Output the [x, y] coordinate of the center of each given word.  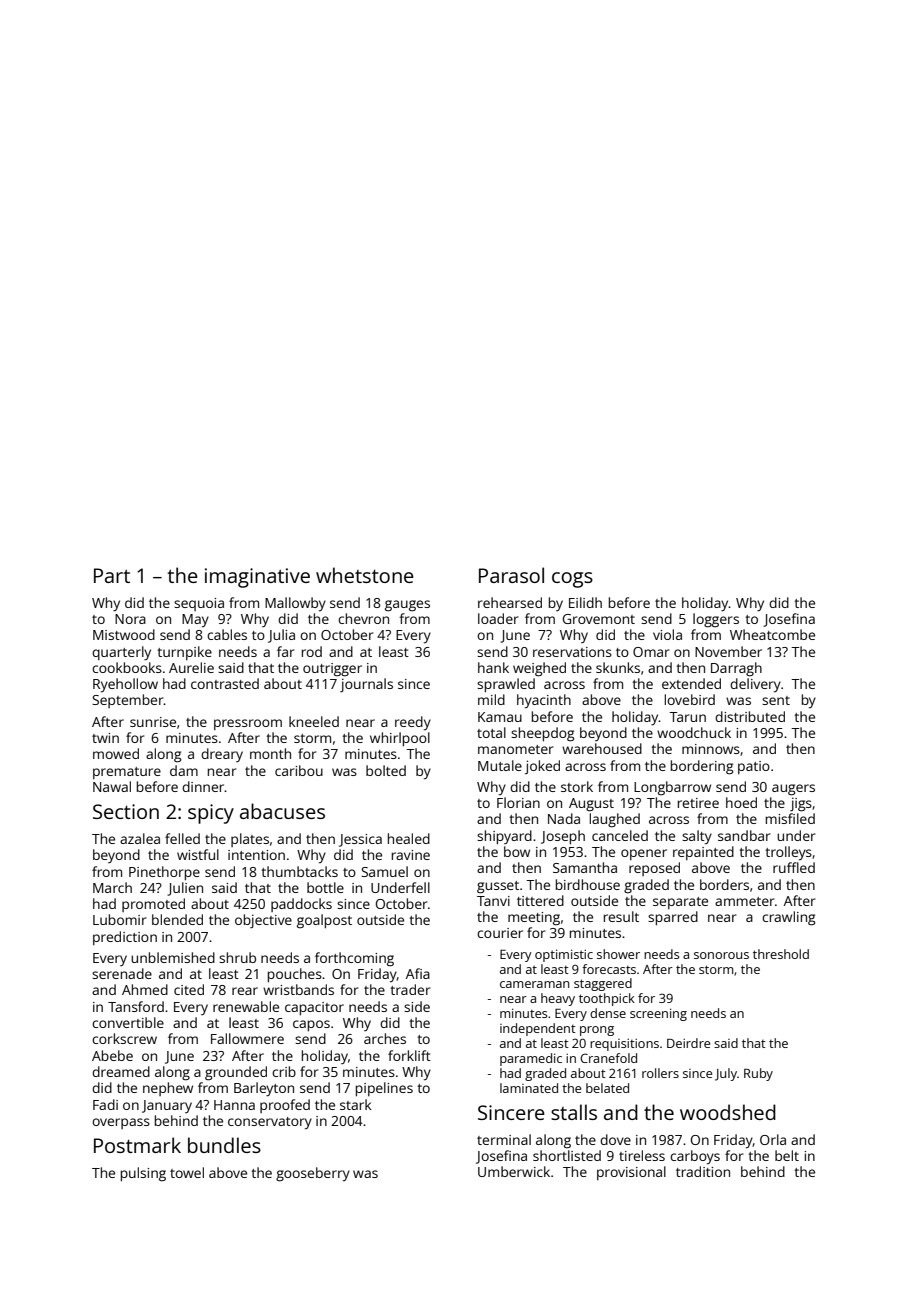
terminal [504, 1139]
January [167, 1106]
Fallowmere [247, 1038]
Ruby [758, 1074]
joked [542, 767]
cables [227, 634]
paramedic [531, 1059]
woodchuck [694, 732]
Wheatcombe [772, 634]
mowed [116, 753]
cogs [572, 580]
